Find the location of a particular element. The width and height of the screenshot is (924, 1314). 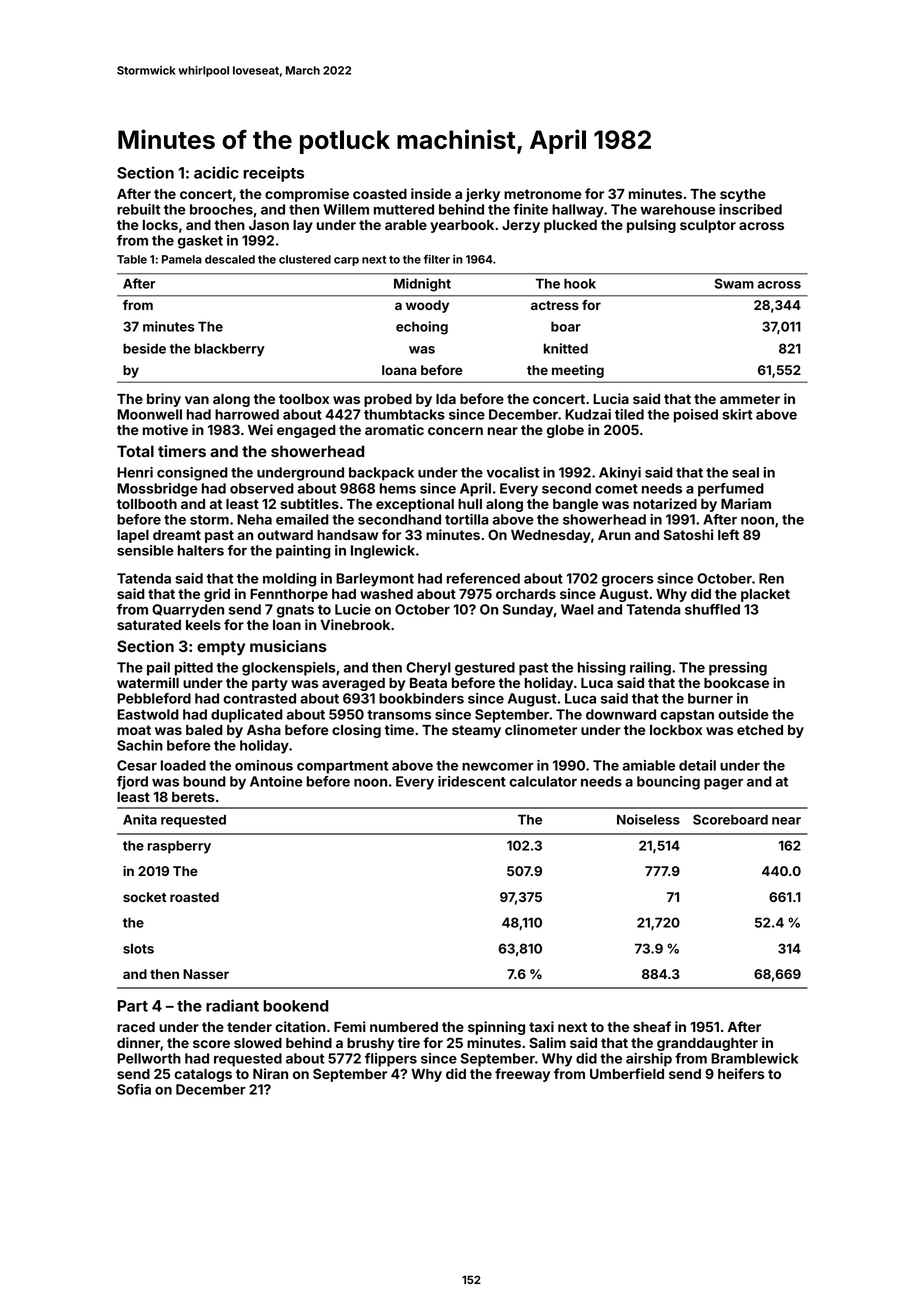

Jerzy is located at coordinates (521, 226).
